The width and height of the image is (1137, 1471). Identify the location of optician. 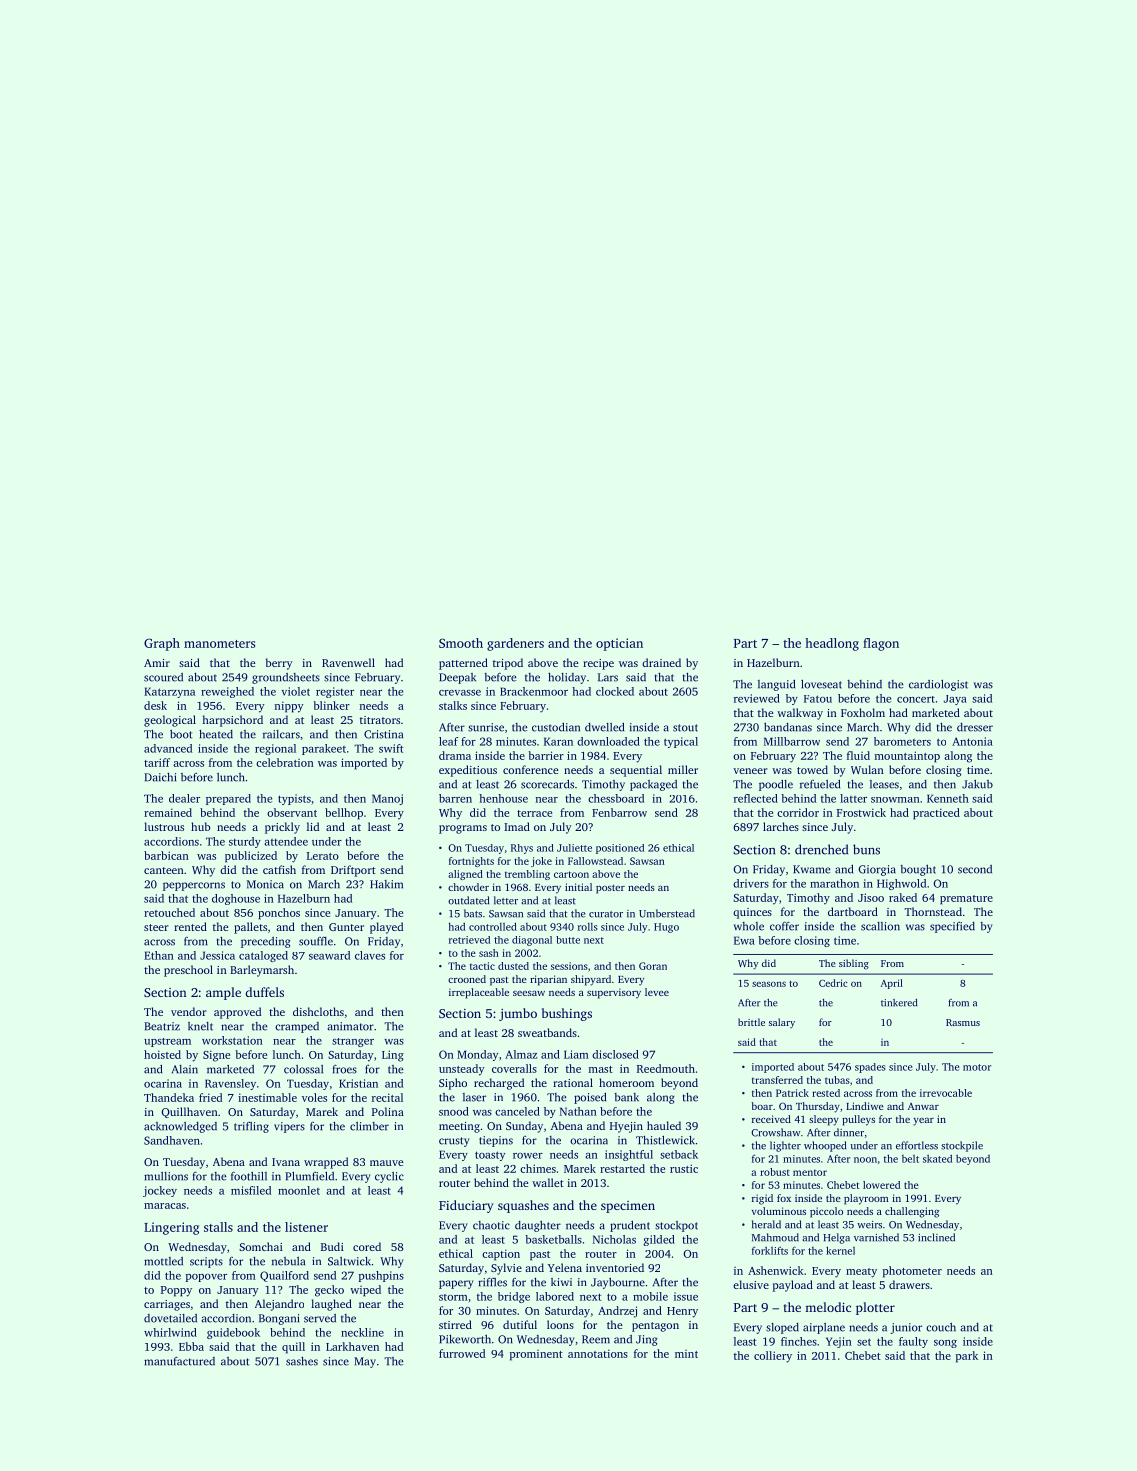
(619, 644).
